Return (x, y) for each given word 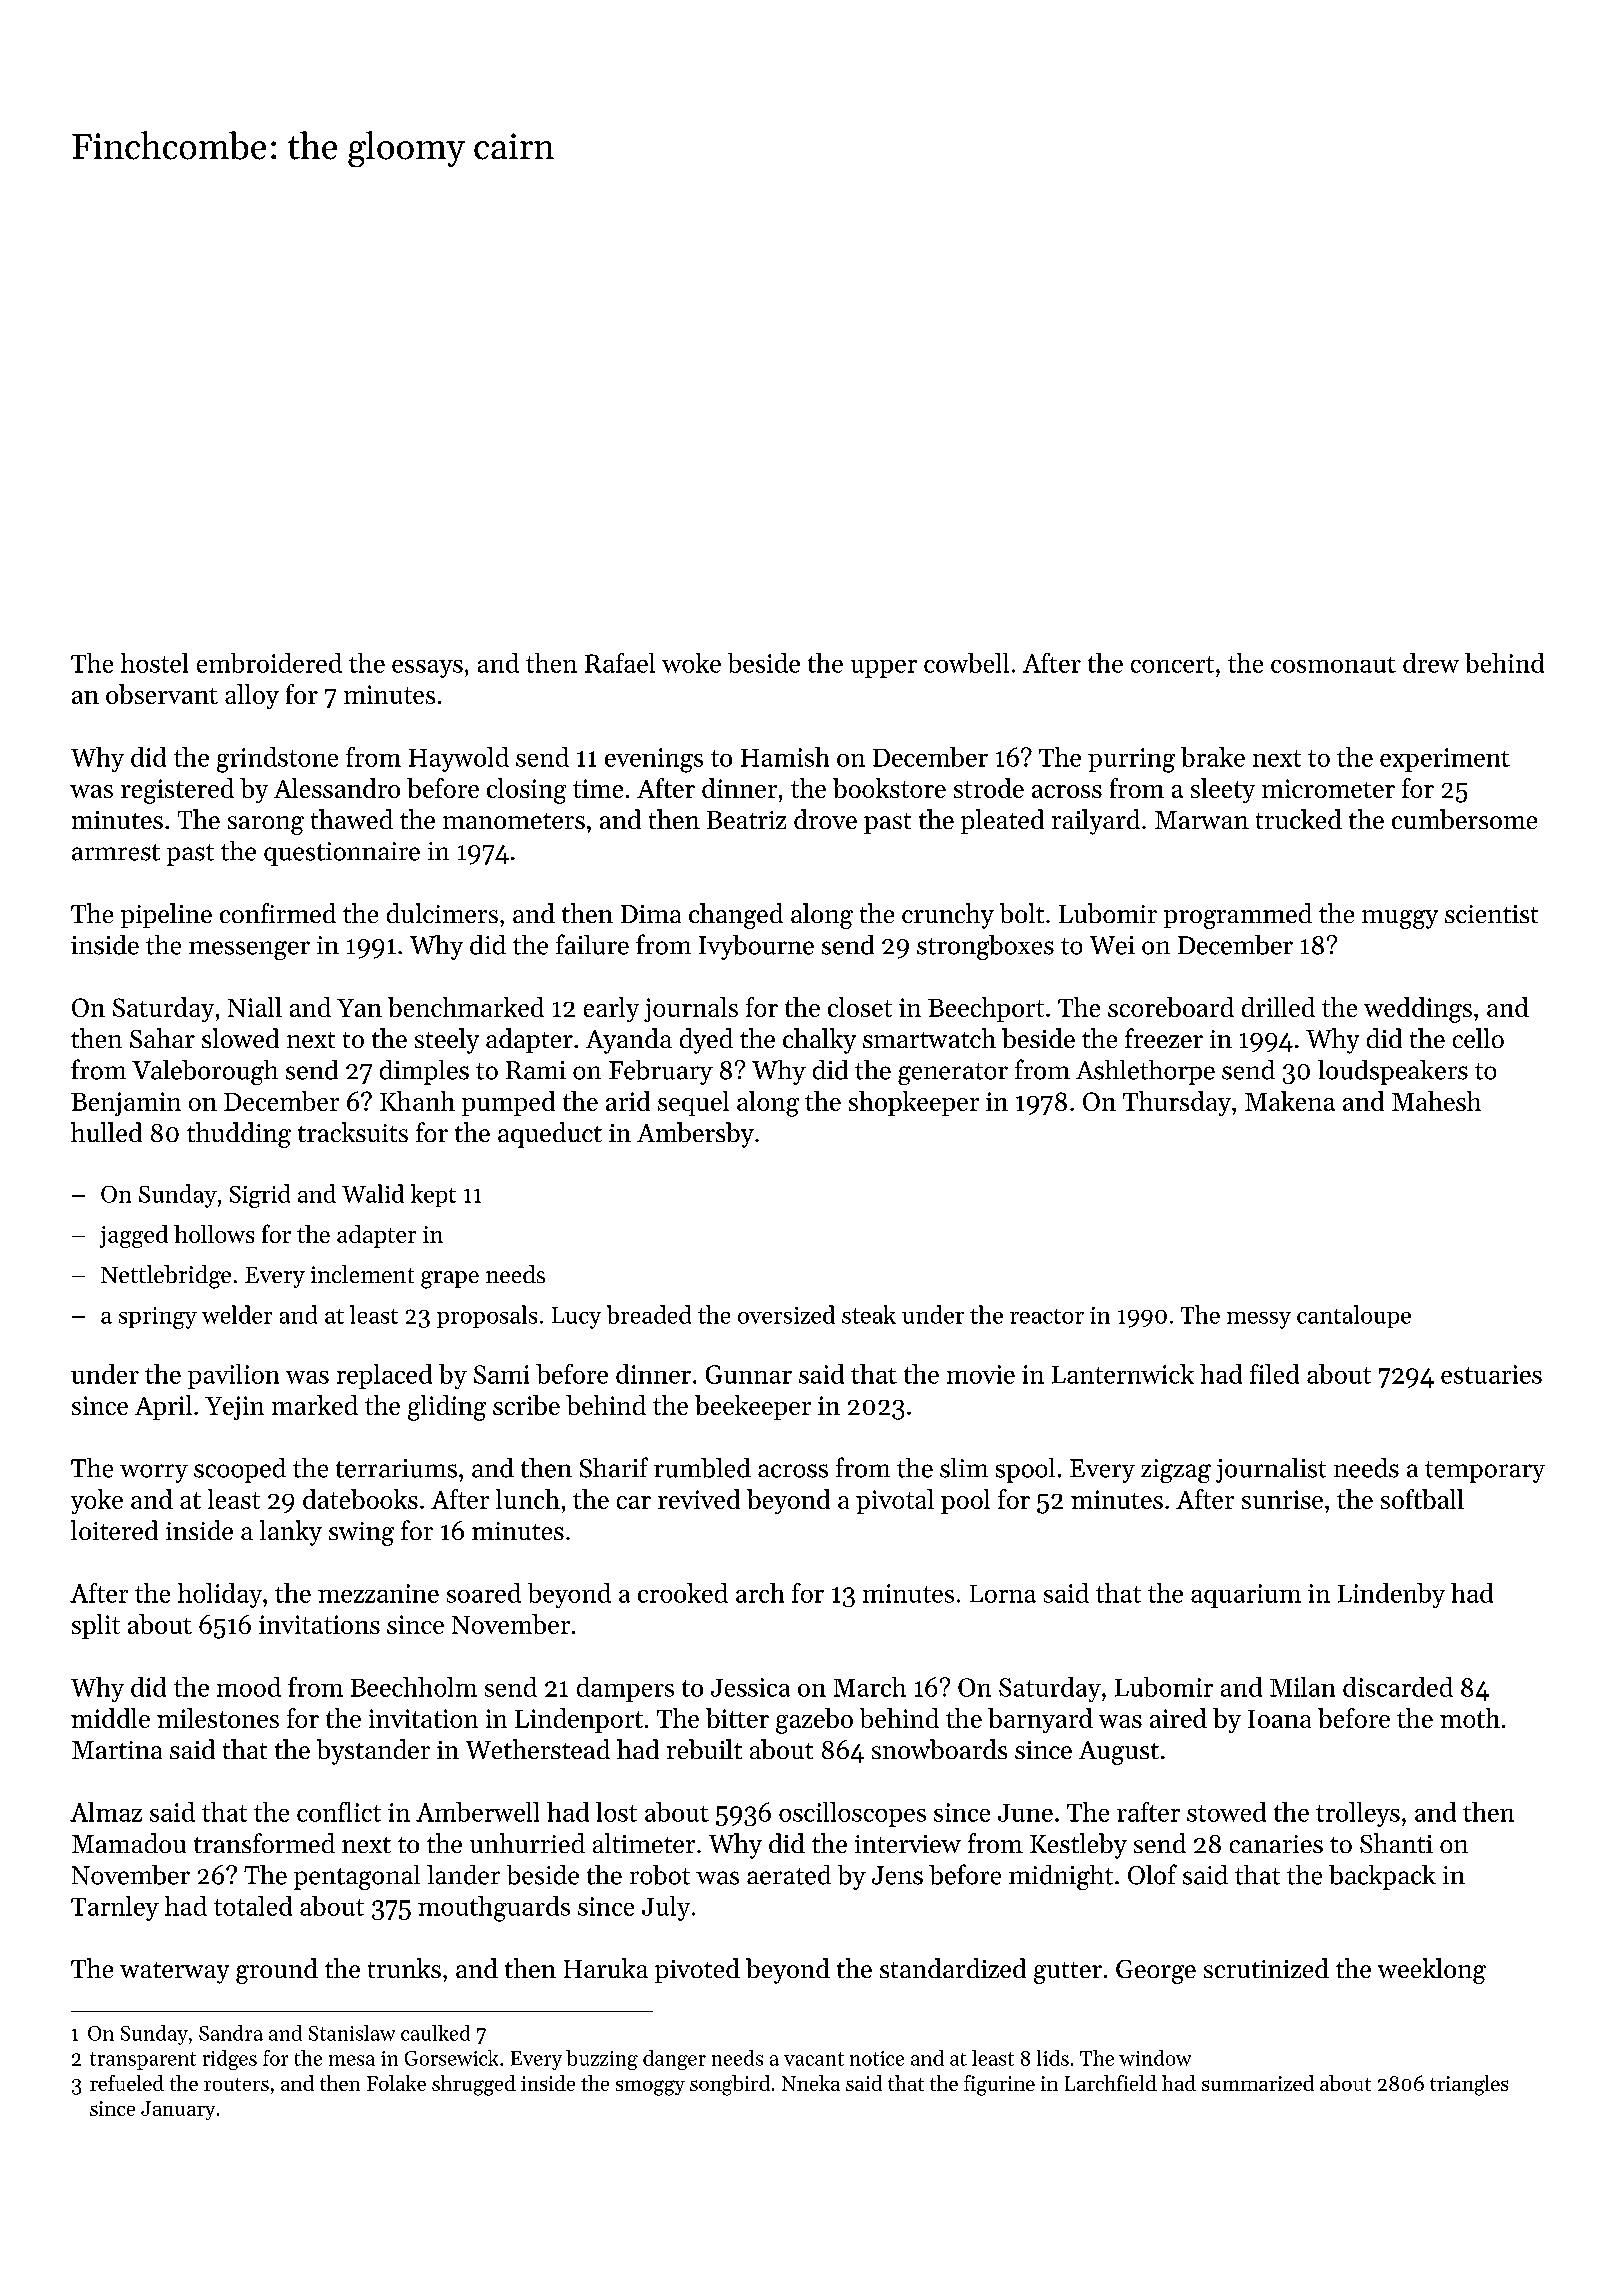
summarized (1258, 2083)
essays (427, 669)
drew (1431, 663)
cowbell (966, 663)
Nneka (811, 2083)
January (178, 2110)
